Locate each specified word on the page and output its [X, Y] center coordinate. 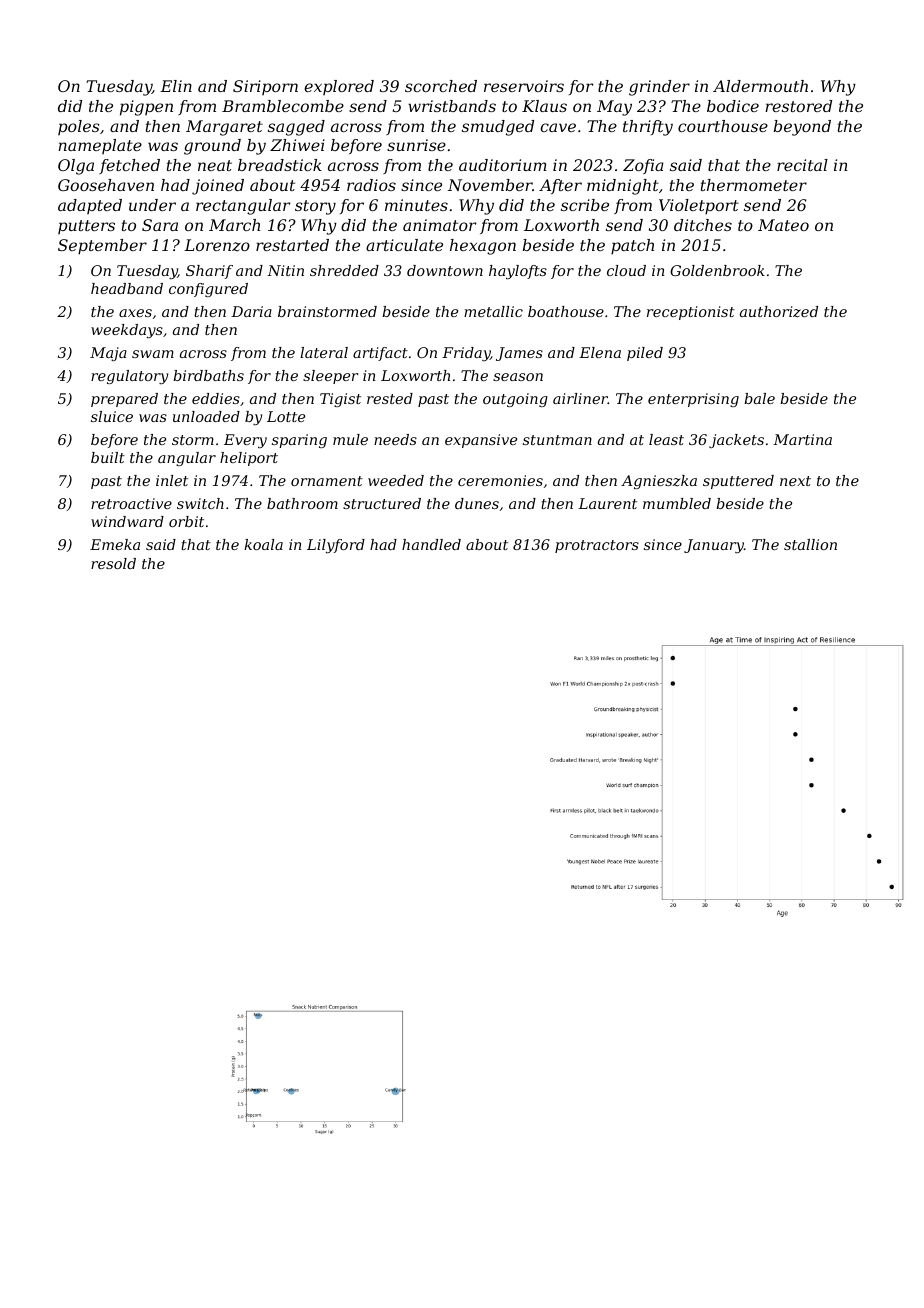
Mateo [783, 225]
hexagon [483, 247]
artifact [380, 354]
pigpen [146, 108]
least [666, 439]
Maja [108, 354]
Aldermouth [760, 86]
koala [263, 544]
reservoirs [524, 86]
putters [86, 227]
